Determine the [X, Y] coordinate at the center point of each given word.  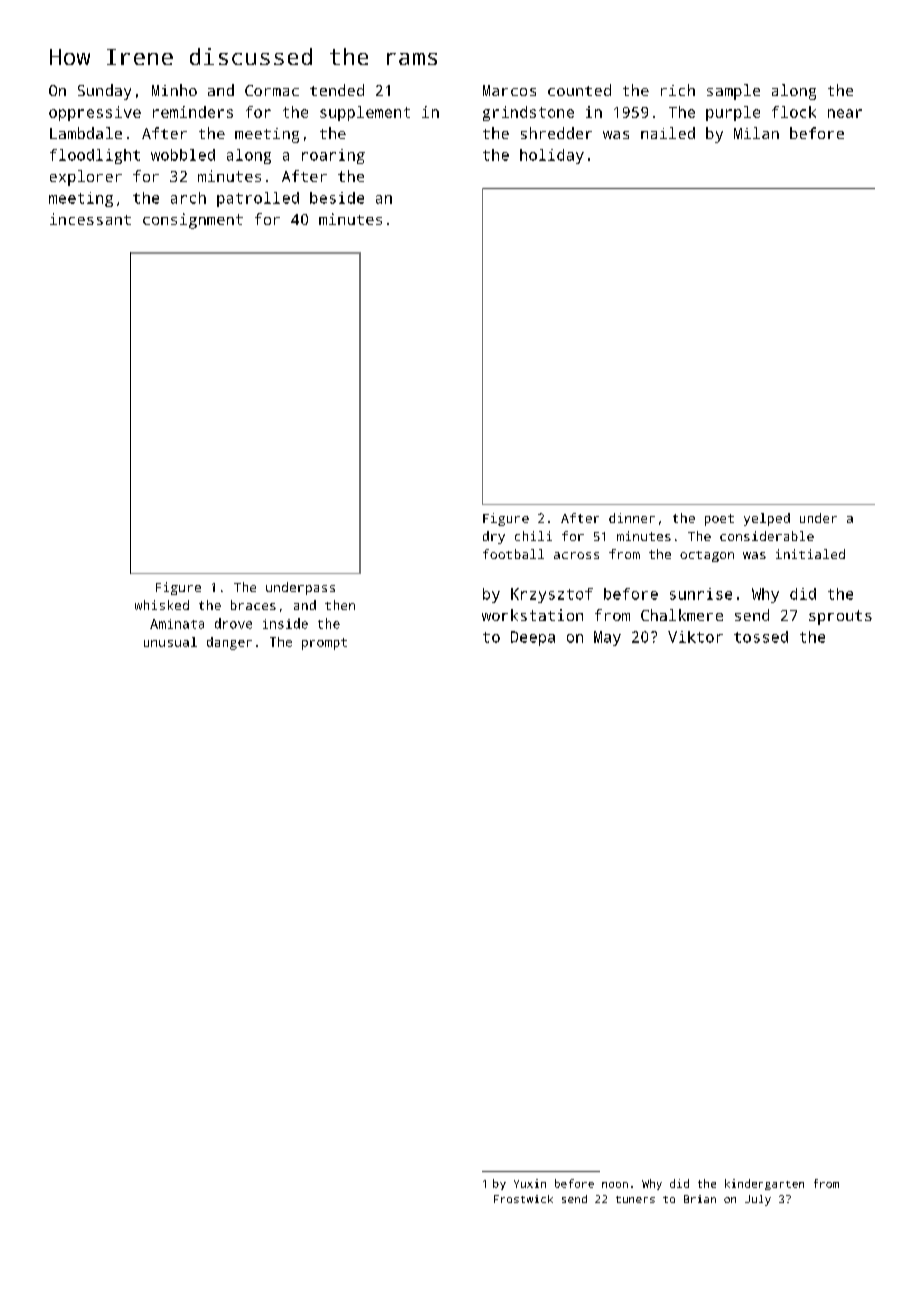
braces [253, 605]
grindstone [528, 113]
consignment [193, 221]
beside [337, 198]
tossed [761, 637]
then [340, 605]
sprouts [840, 617]
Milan [756, 133]
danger [229, 643]
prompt [324, 644]
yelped [767, 519]
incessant [90, 219]
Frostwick [523, 1199]
